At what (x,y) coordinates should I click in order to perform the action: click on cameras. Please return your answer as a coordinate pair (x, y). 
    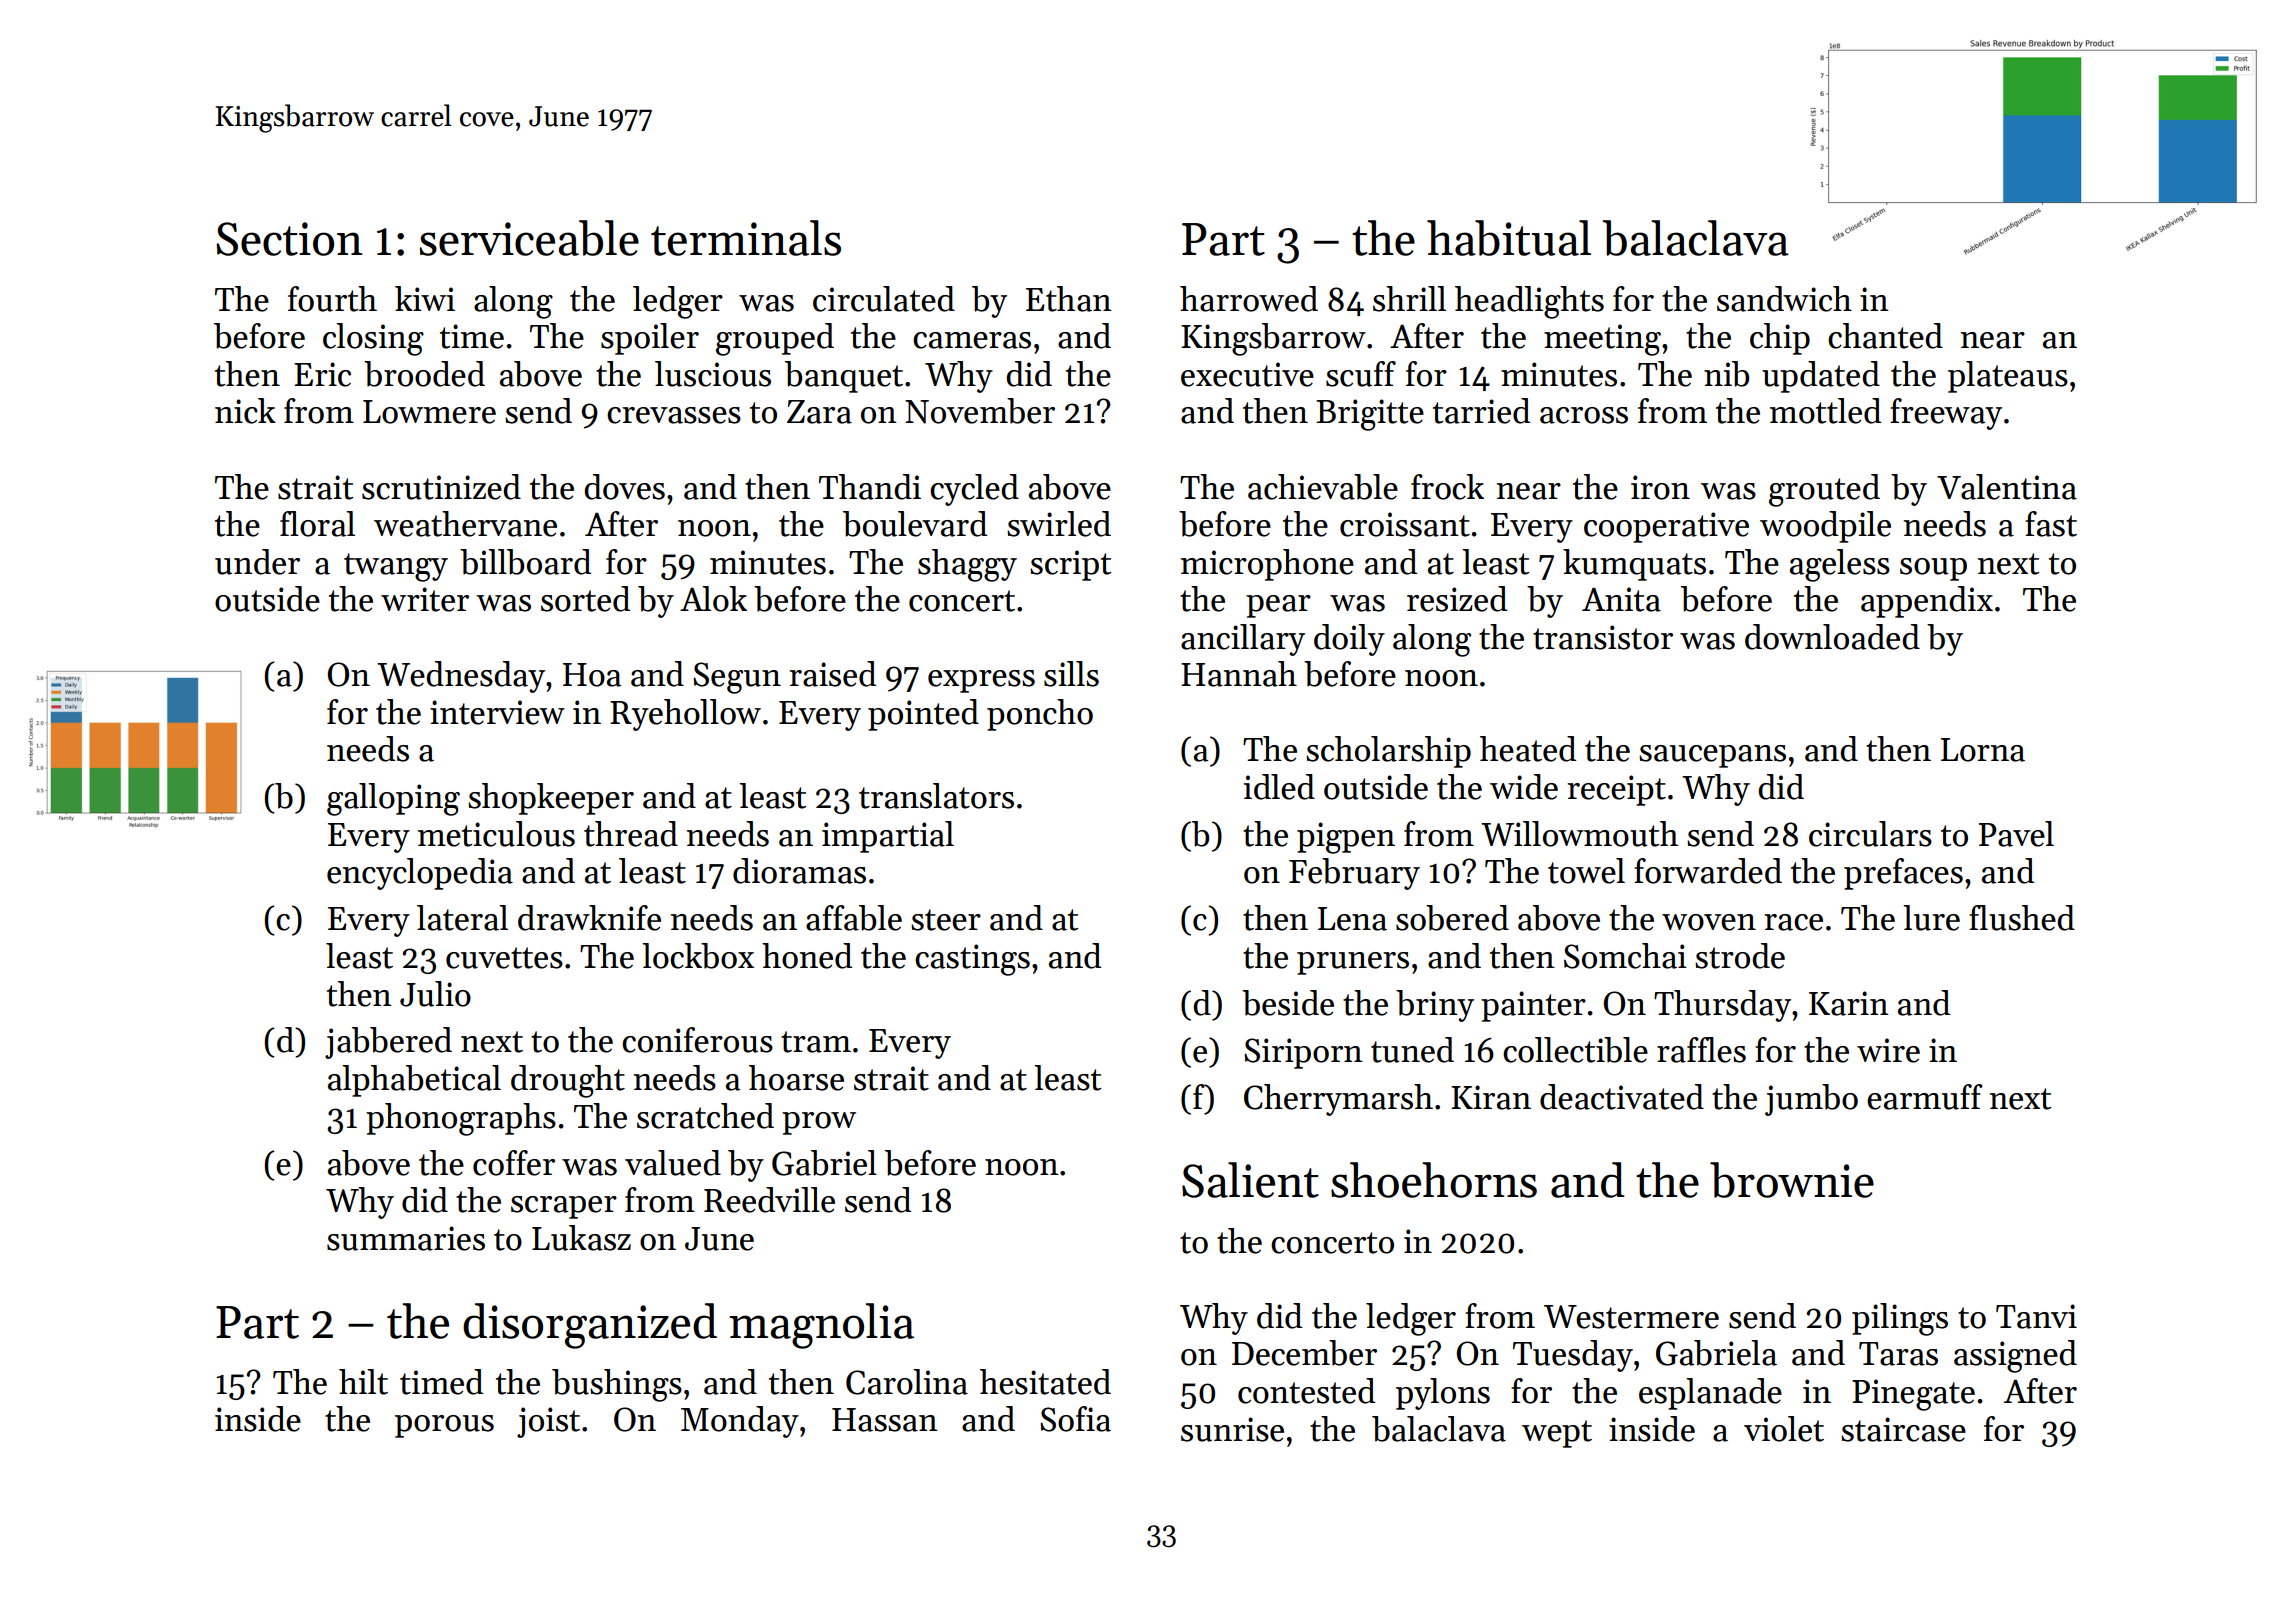
    Looking at the image, I should click on (972, 340).
